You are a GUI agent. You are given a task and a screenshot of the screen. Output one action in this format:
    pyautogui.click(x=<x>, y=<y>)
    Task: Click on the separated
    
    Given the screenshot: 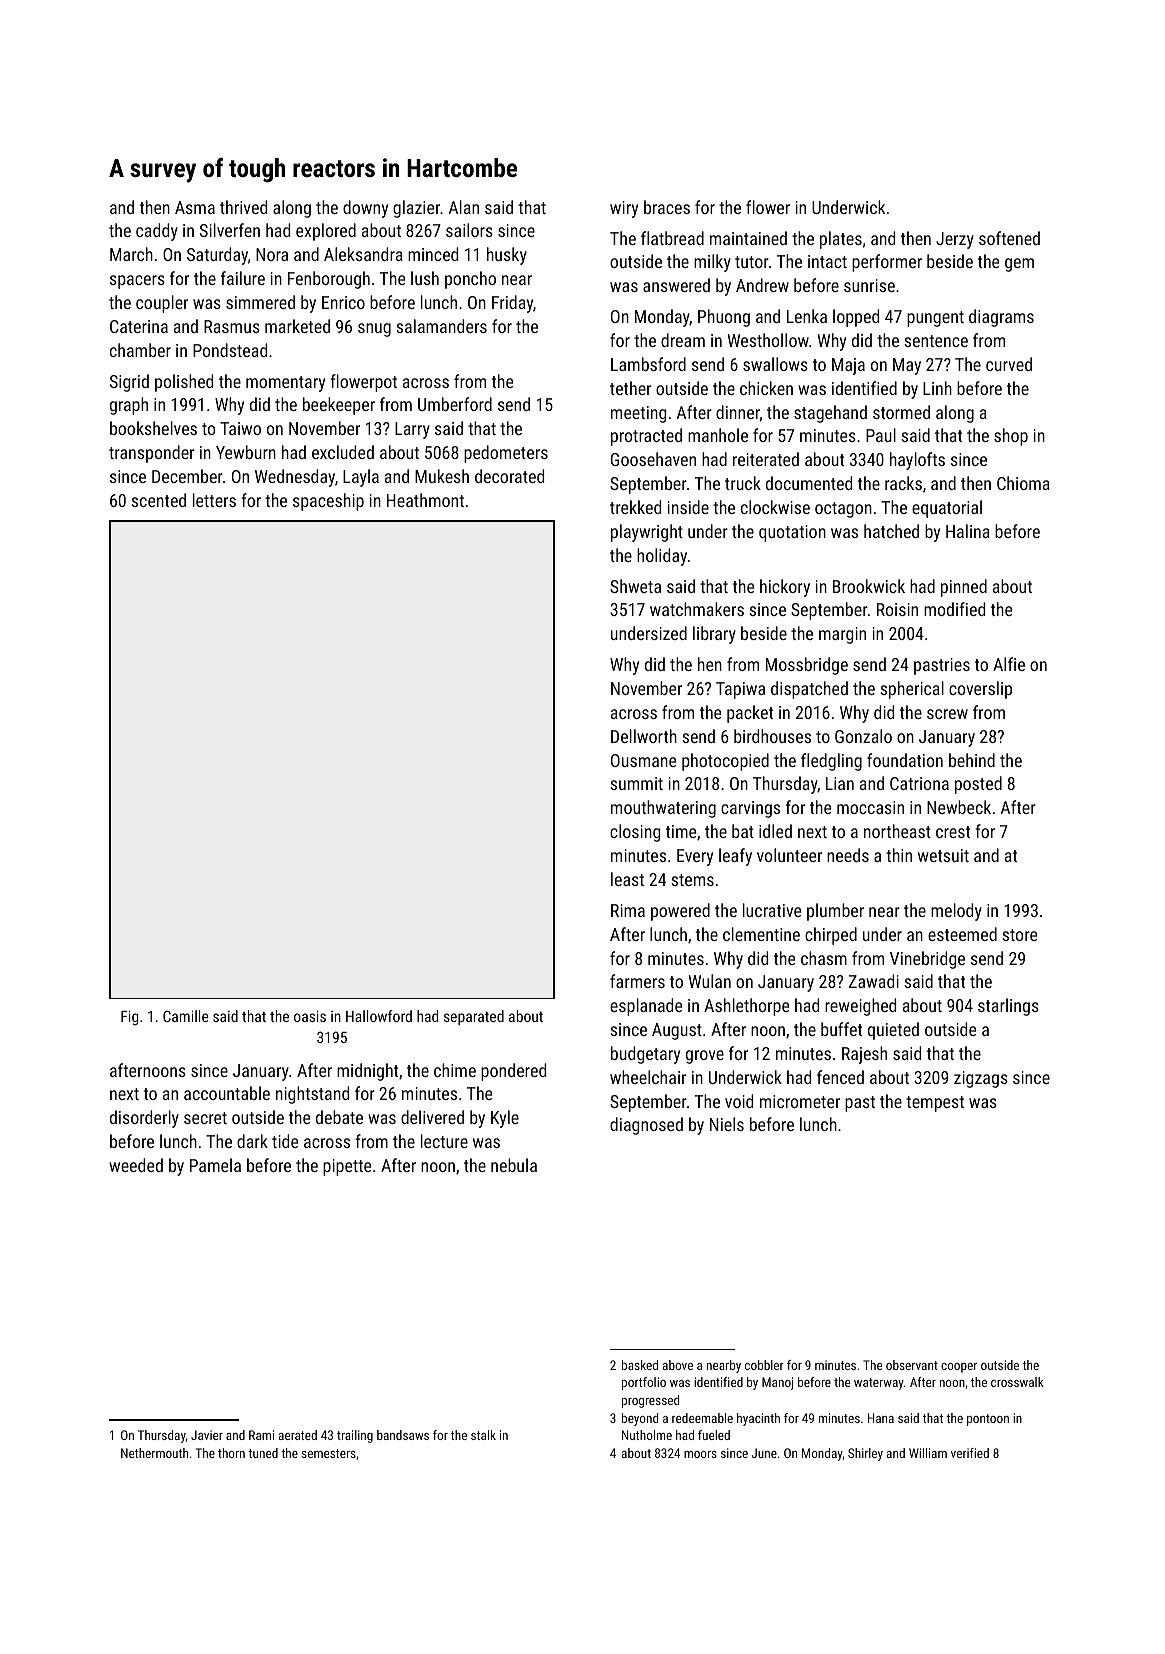 What is the action you would take?
    pyautogui.click(x=474, y=1017)
